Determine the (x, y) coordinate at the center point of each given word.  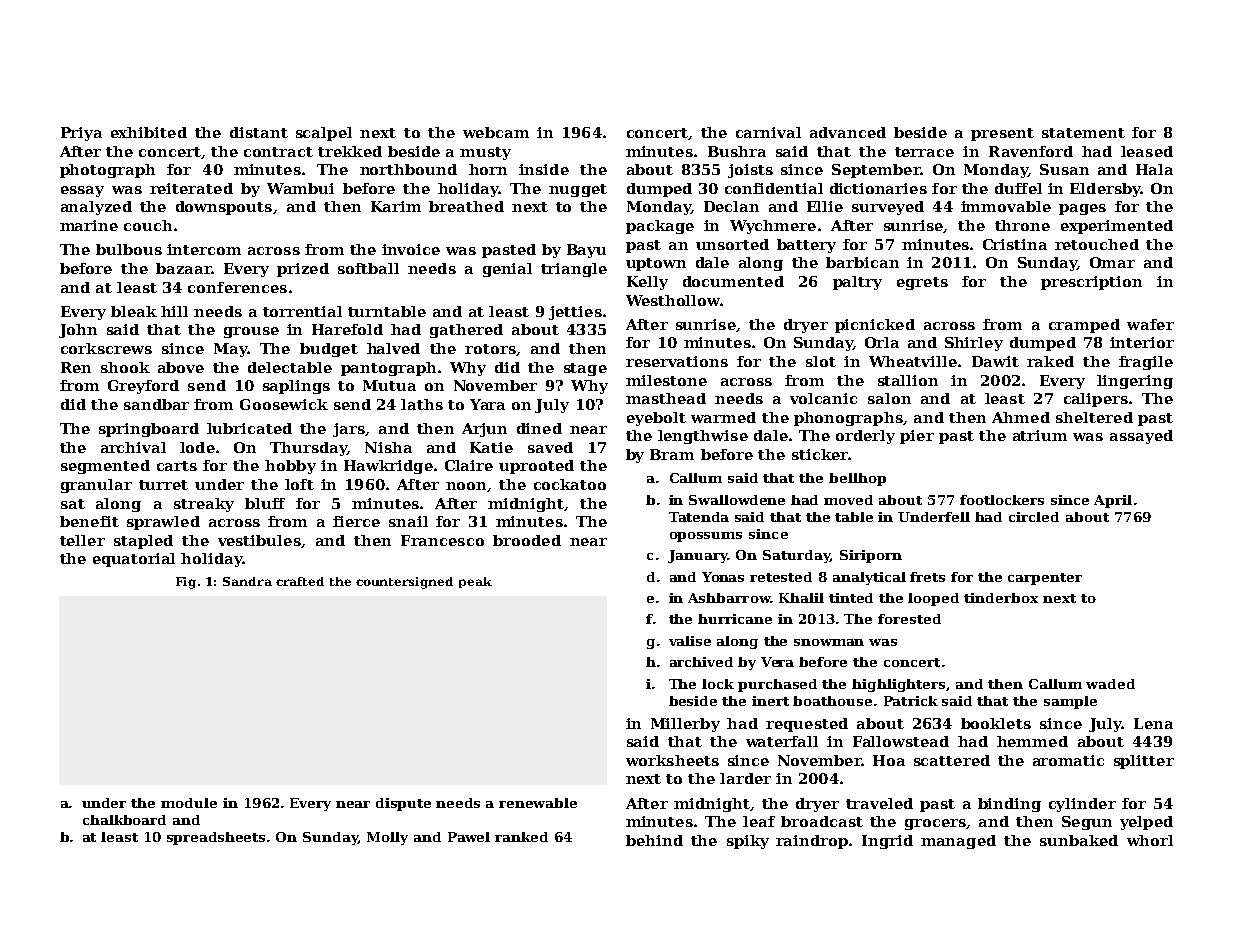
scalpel (324, 134)
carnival (768, 132)
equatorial (134, 560)
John (78, 331)
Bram (672, 454)
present (1002, 134)
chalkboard (124, 820)
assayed (1141, 437)
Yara (487, 404)
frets (927, 577)
